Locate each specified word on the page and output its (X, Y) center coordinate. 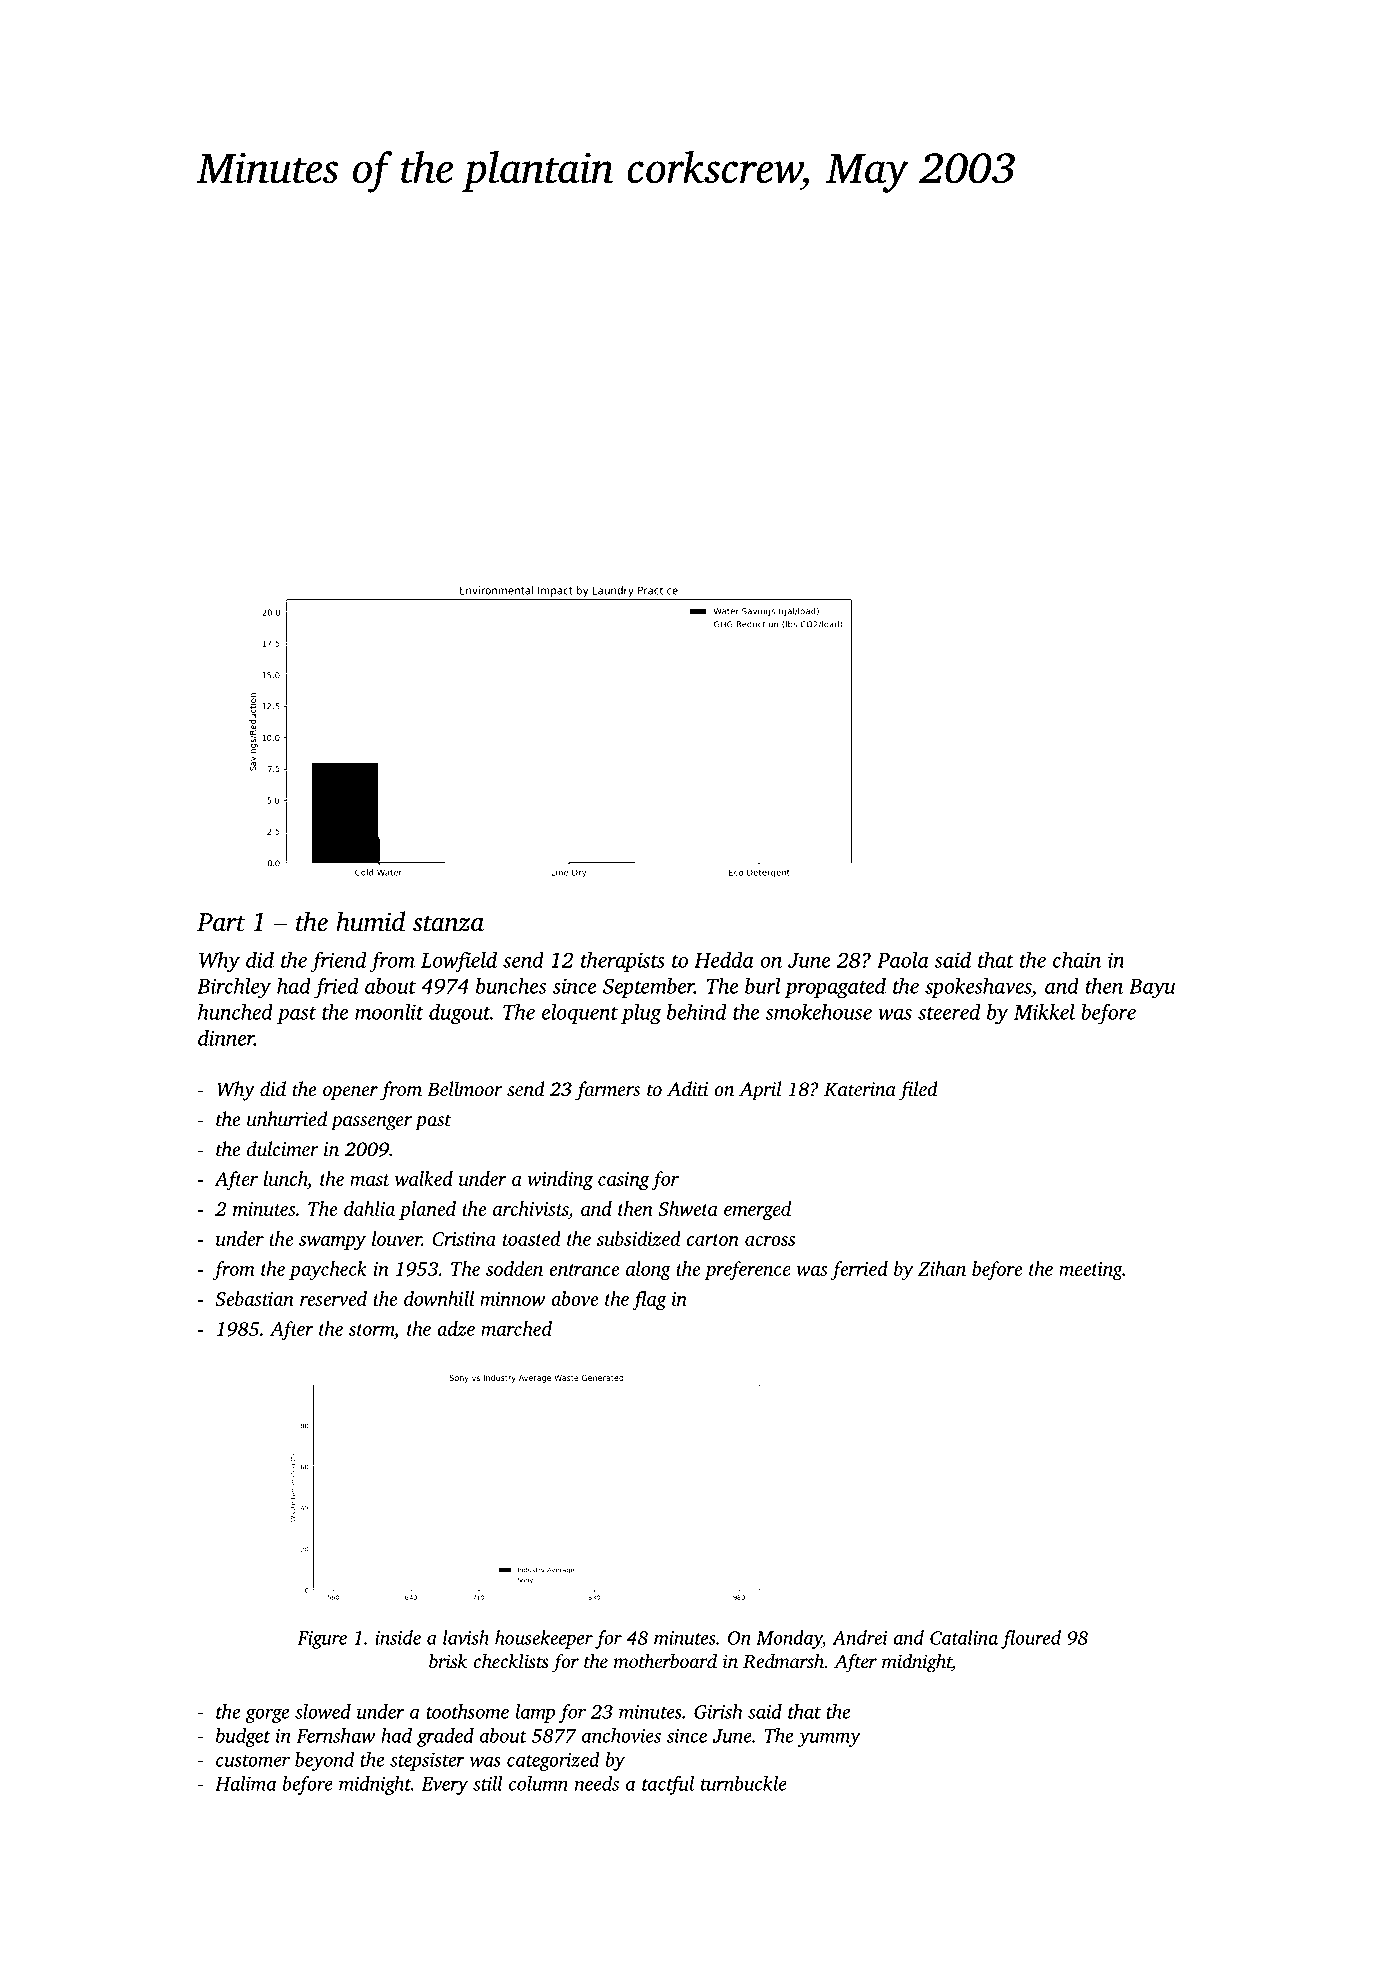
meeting (1091, 1271)
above (574, 1298)
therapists (623, 961)
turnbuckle (744, 1783)
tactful (668, 1785)
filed (918, 1091)
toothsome (467, 1711)
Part (221, 922)
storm (371, 1330)
